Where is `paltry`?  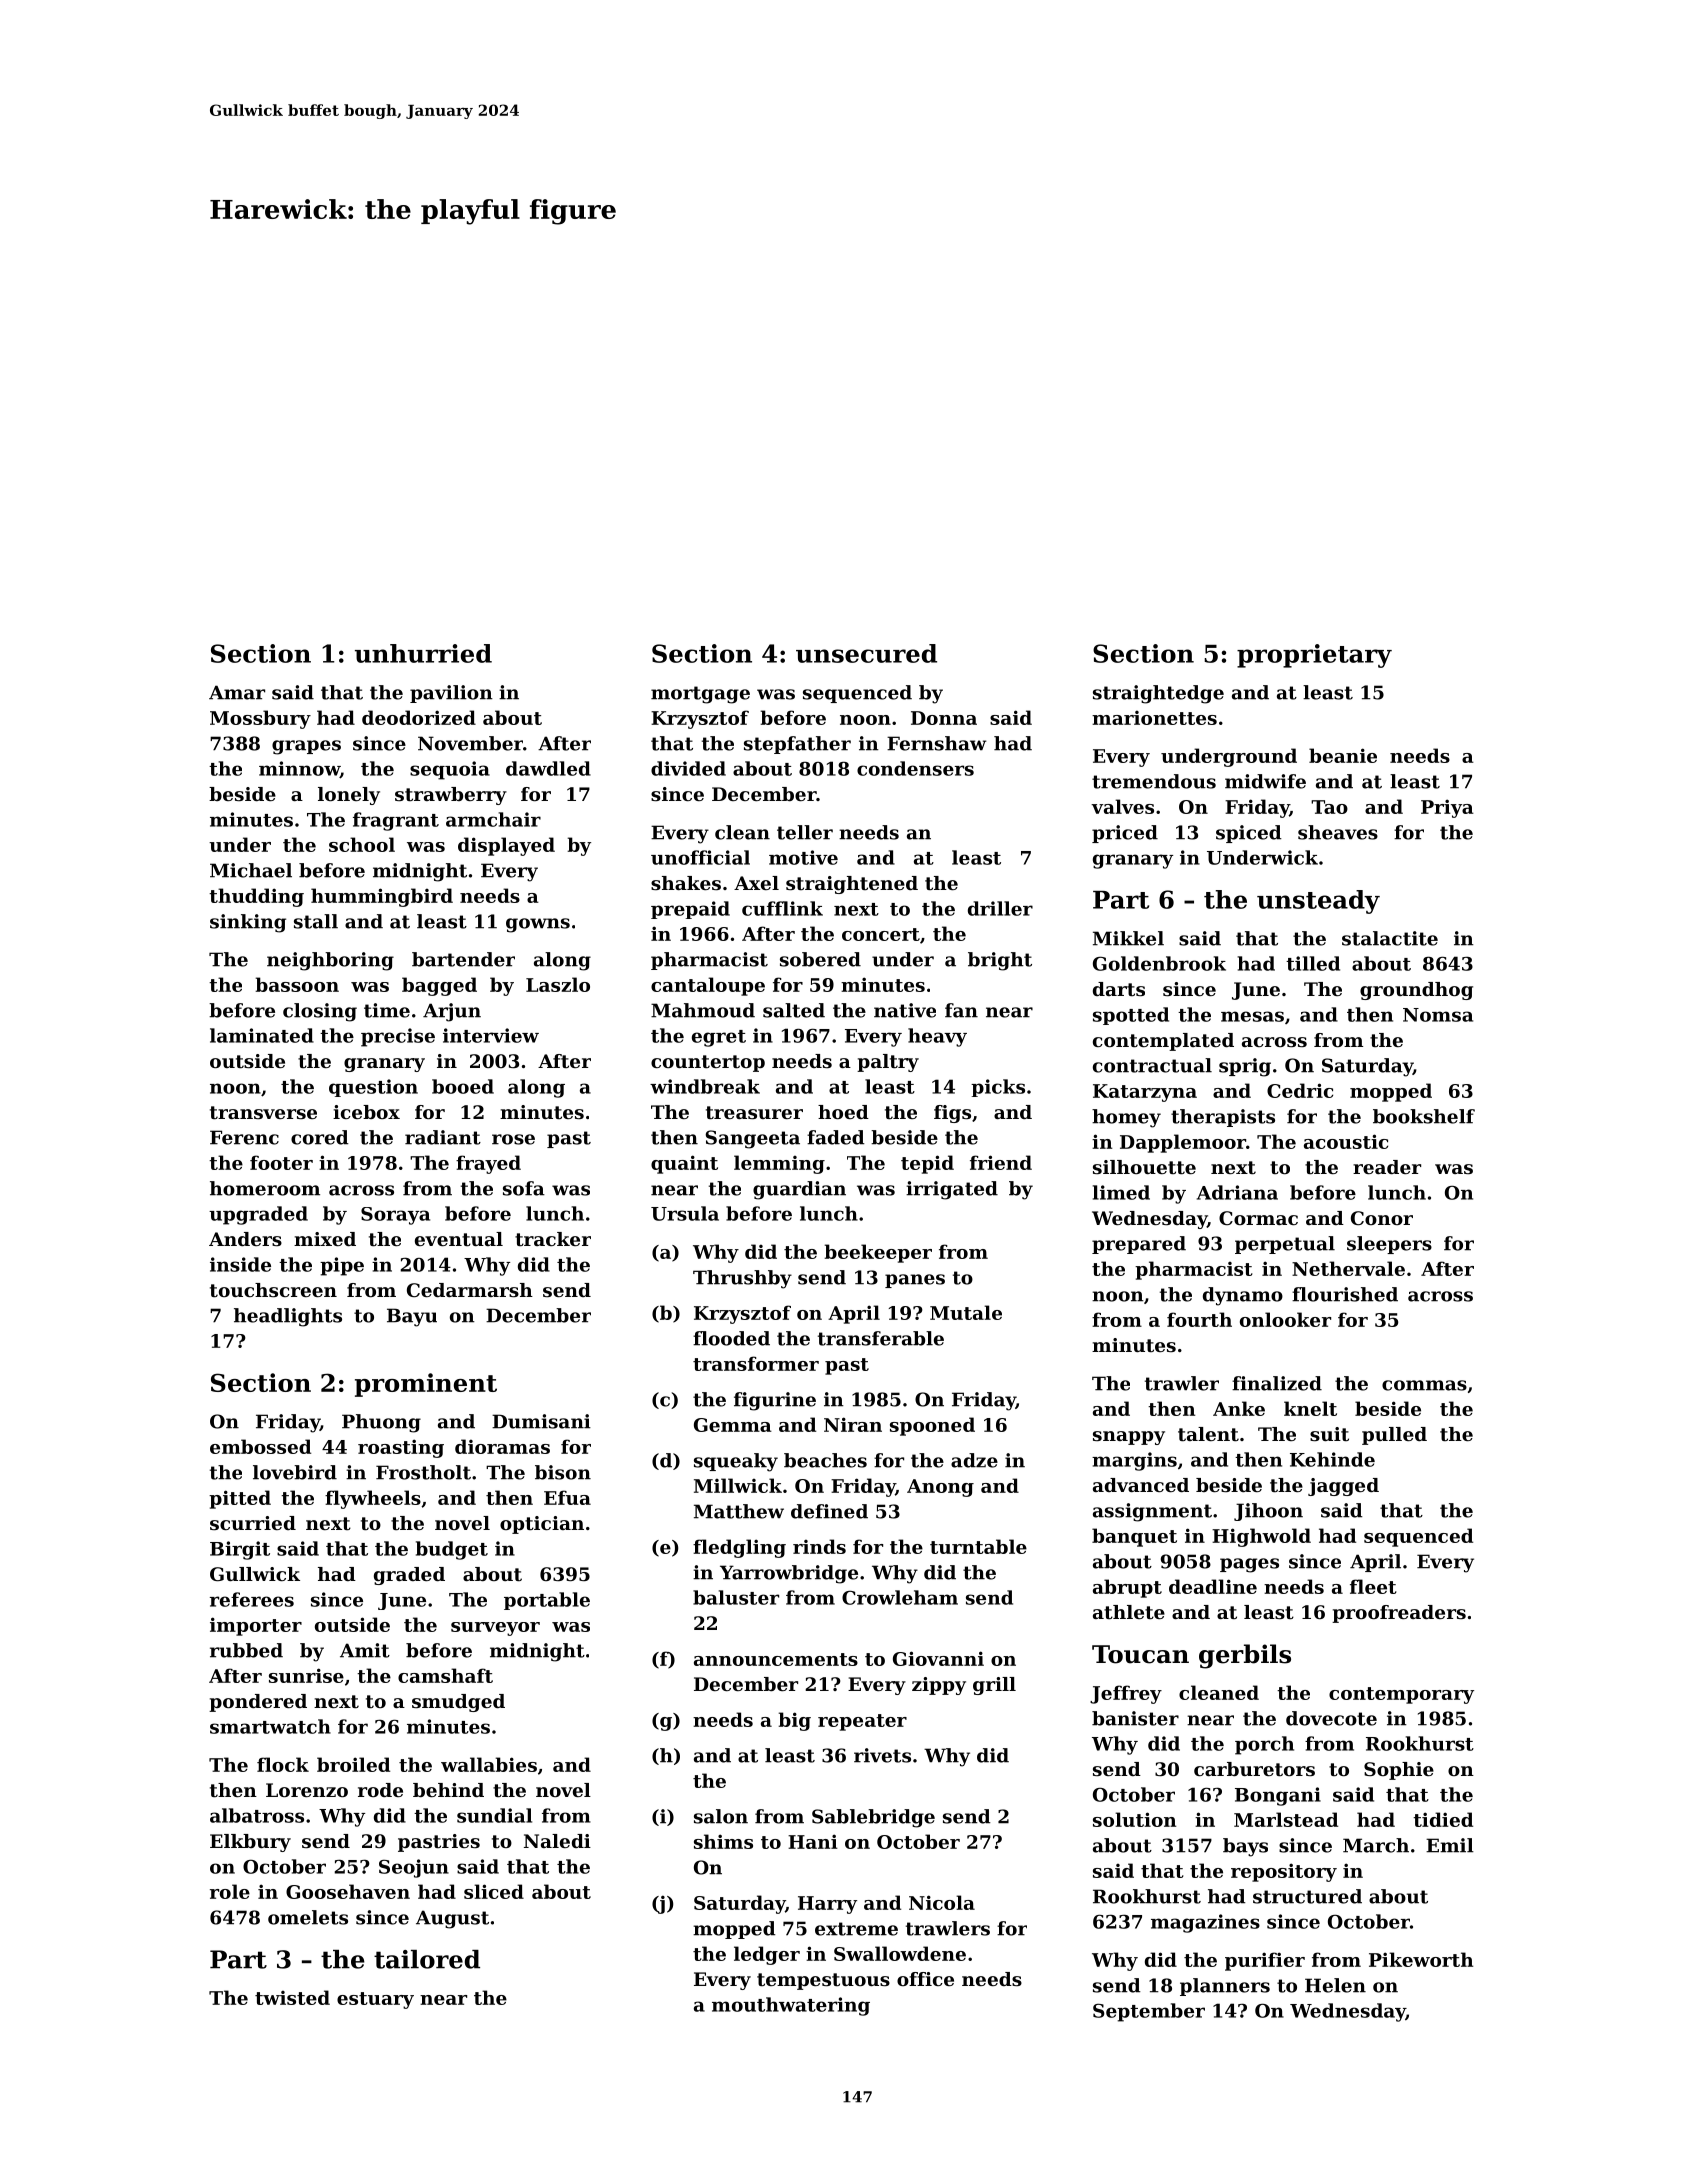
paltry is located at coordinates (888, 1063).
